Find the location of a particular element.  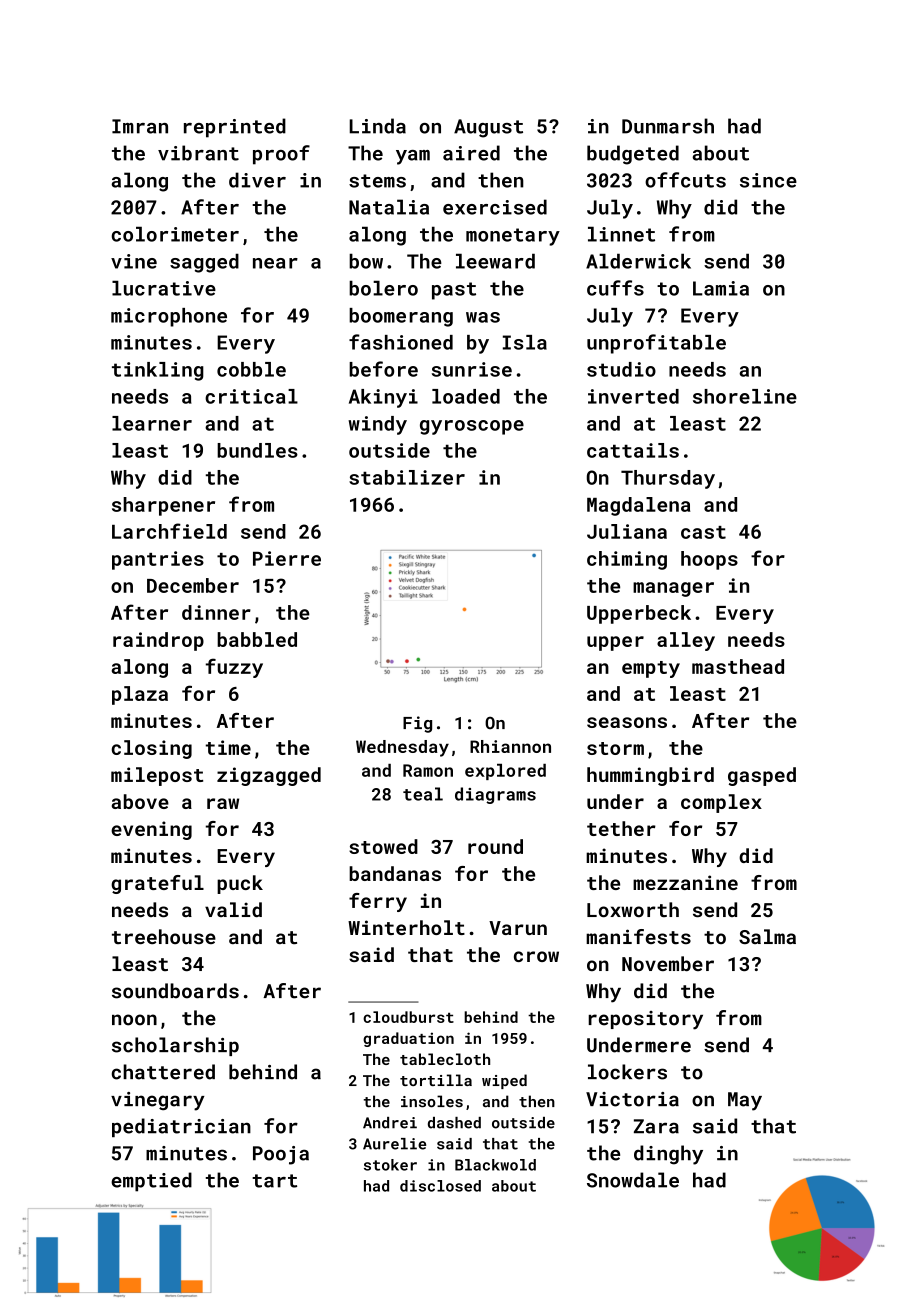

Imran is located at coordinates (140, 126).
